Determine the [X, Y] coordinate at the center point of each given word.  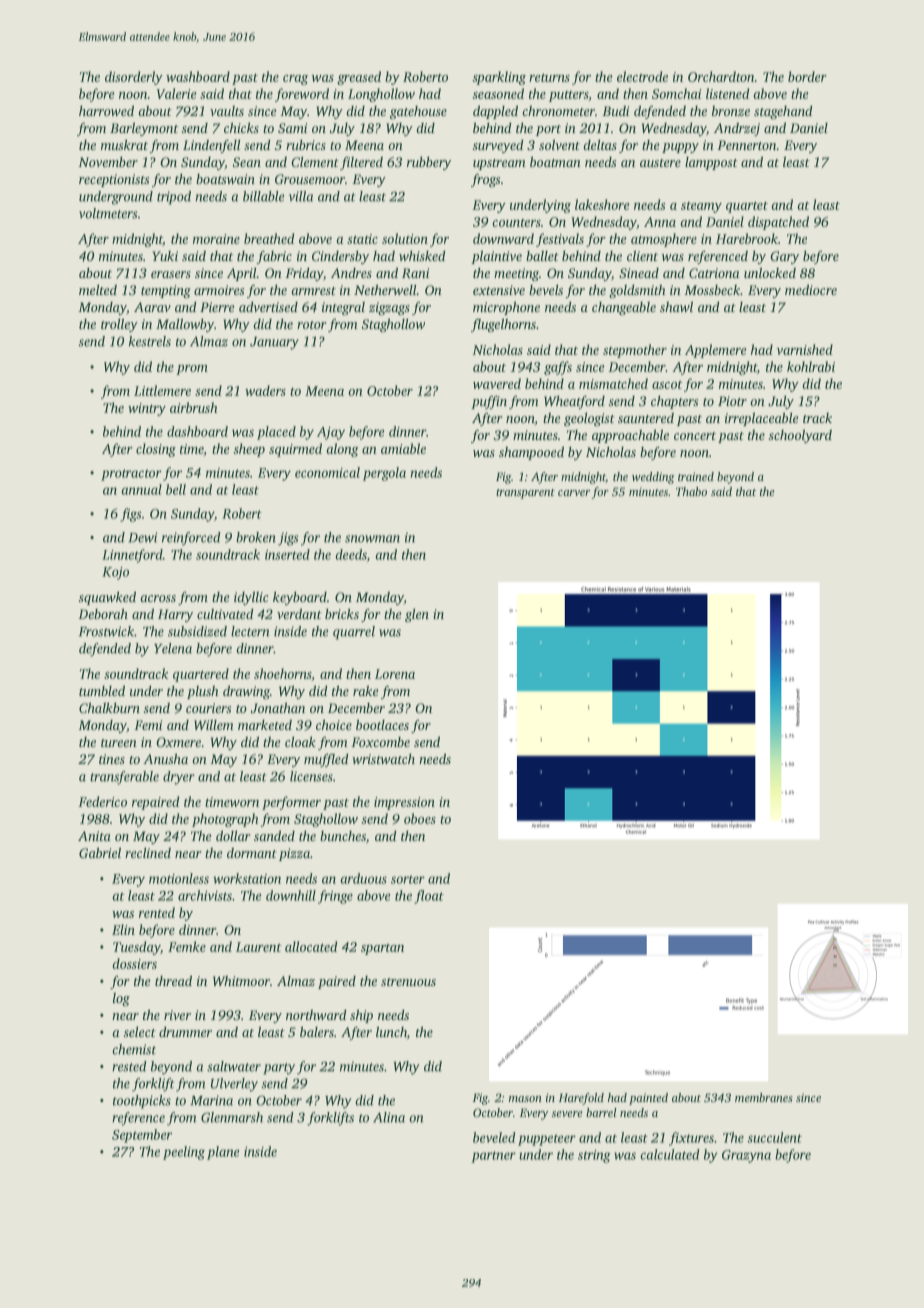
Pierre [217, 307]
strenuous [408, 982]
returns [549, 77]
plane [223, 1153]
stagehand [783, 112]
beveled [494, 1137]
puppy [680, 148]
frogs [485, 180]
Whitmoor [241, 980]
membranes [764, 1097]
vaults [227, 111]
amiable [403, 448]
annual [141, 489]
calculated [670, 1154]
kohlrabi [811, 366]
